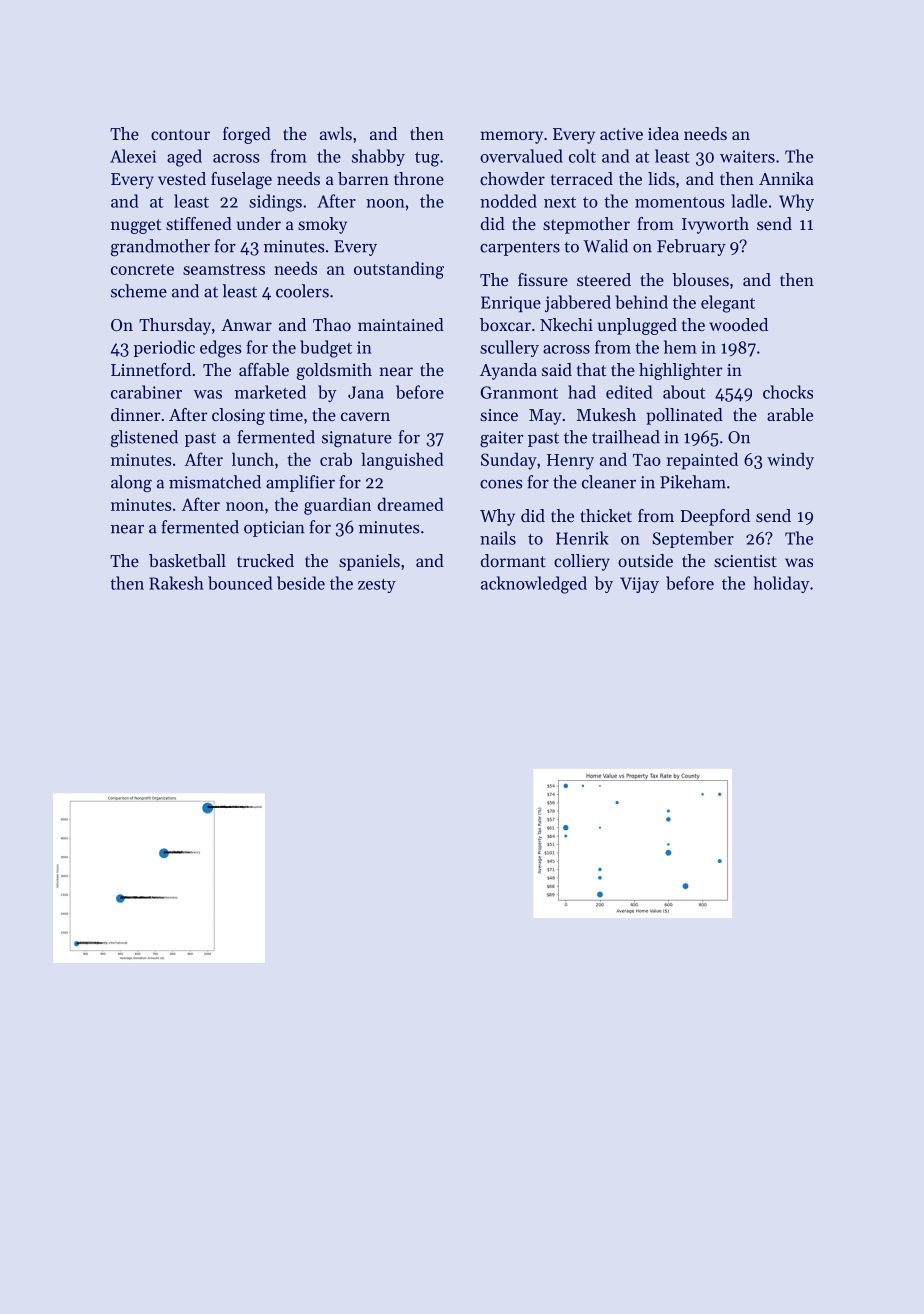 This screenshot has height=1314, width=924. I want to click on contour, so click(180, 134).
